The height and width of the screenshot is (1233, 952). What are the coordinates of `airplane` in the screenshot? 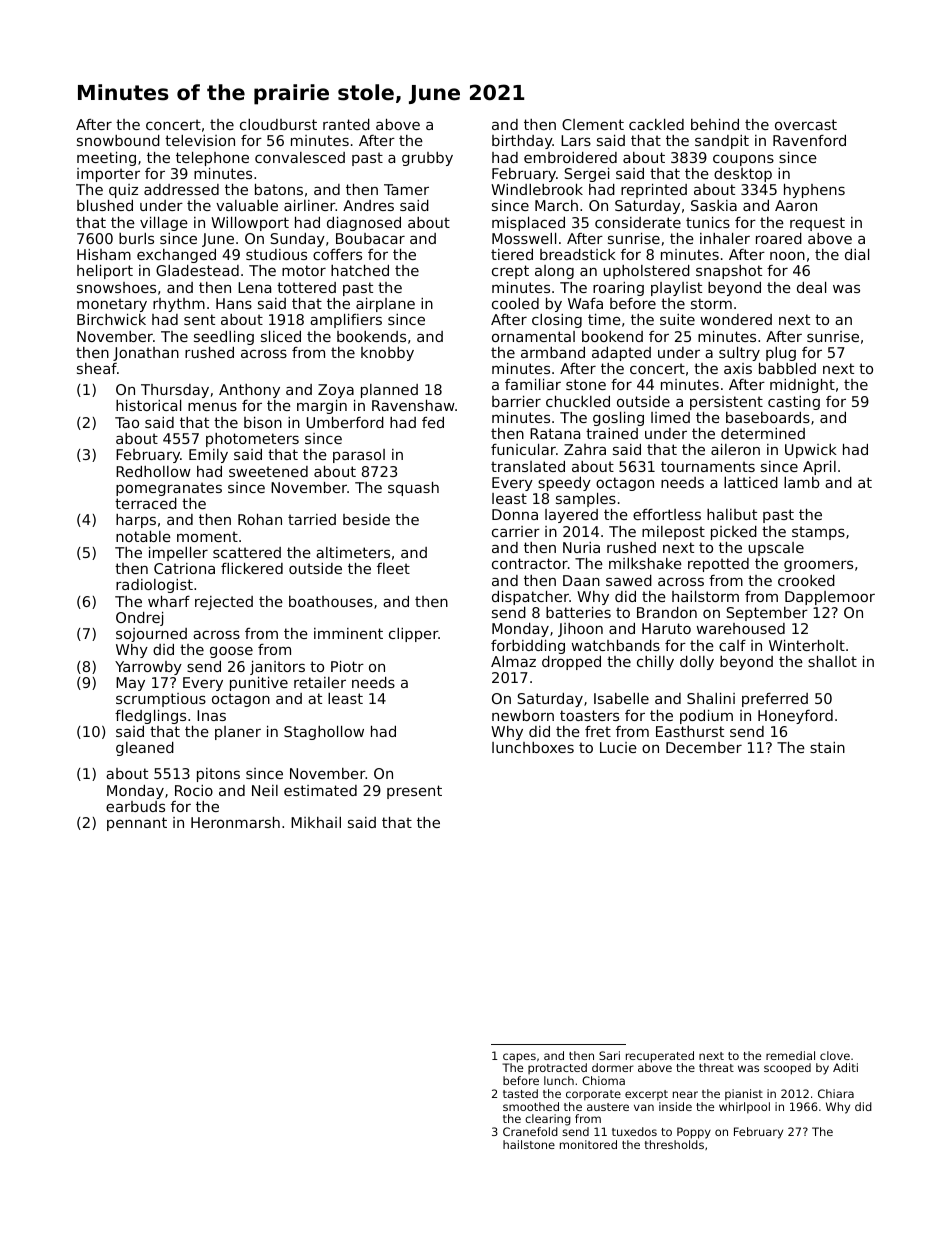 It's located at (385, 305).
